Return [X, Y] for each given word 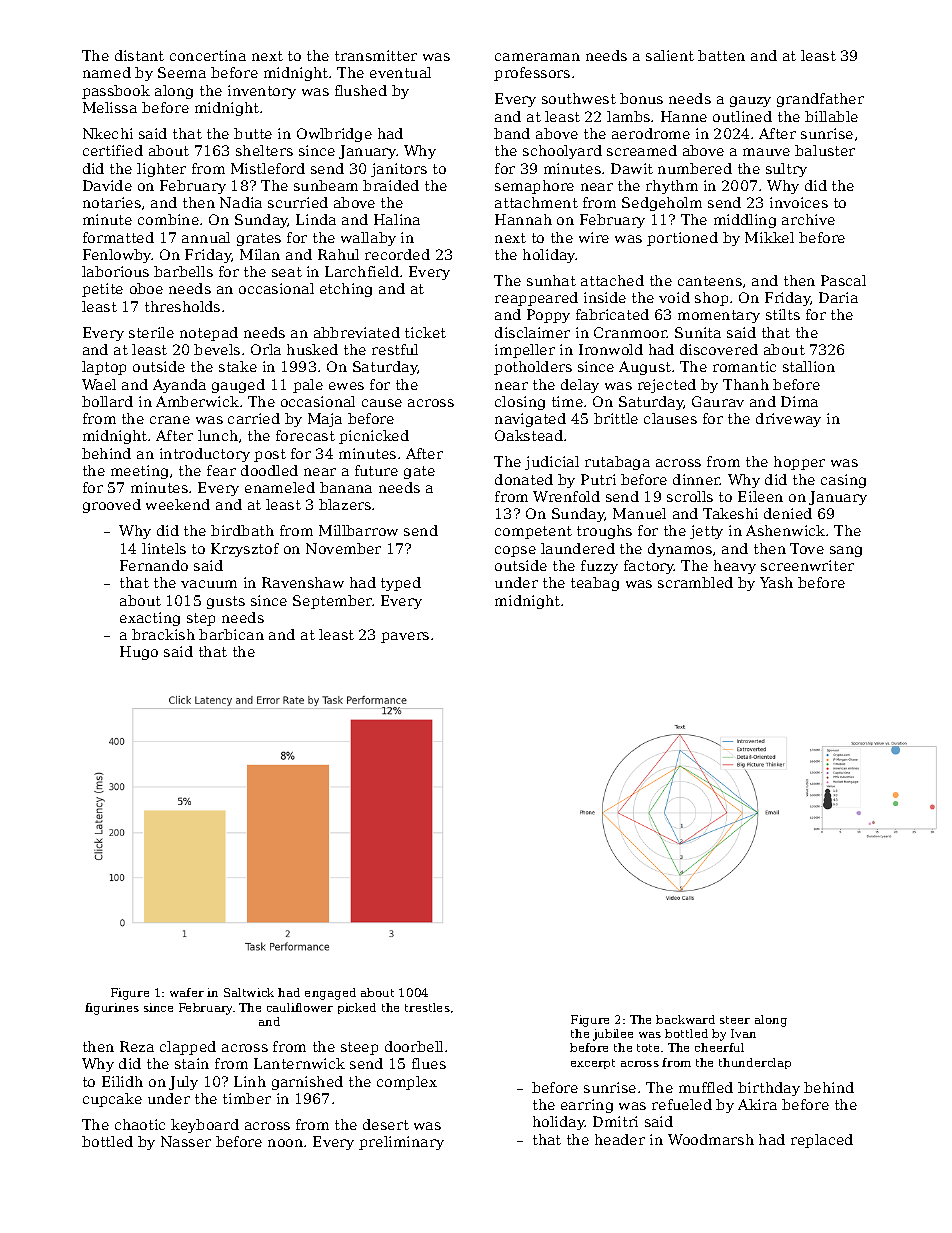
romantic [744, 366]
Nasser [186, 1141]
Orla [266, 349]
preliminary [401, 1143]
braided [391, 185]
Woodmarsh [711, 1139]
